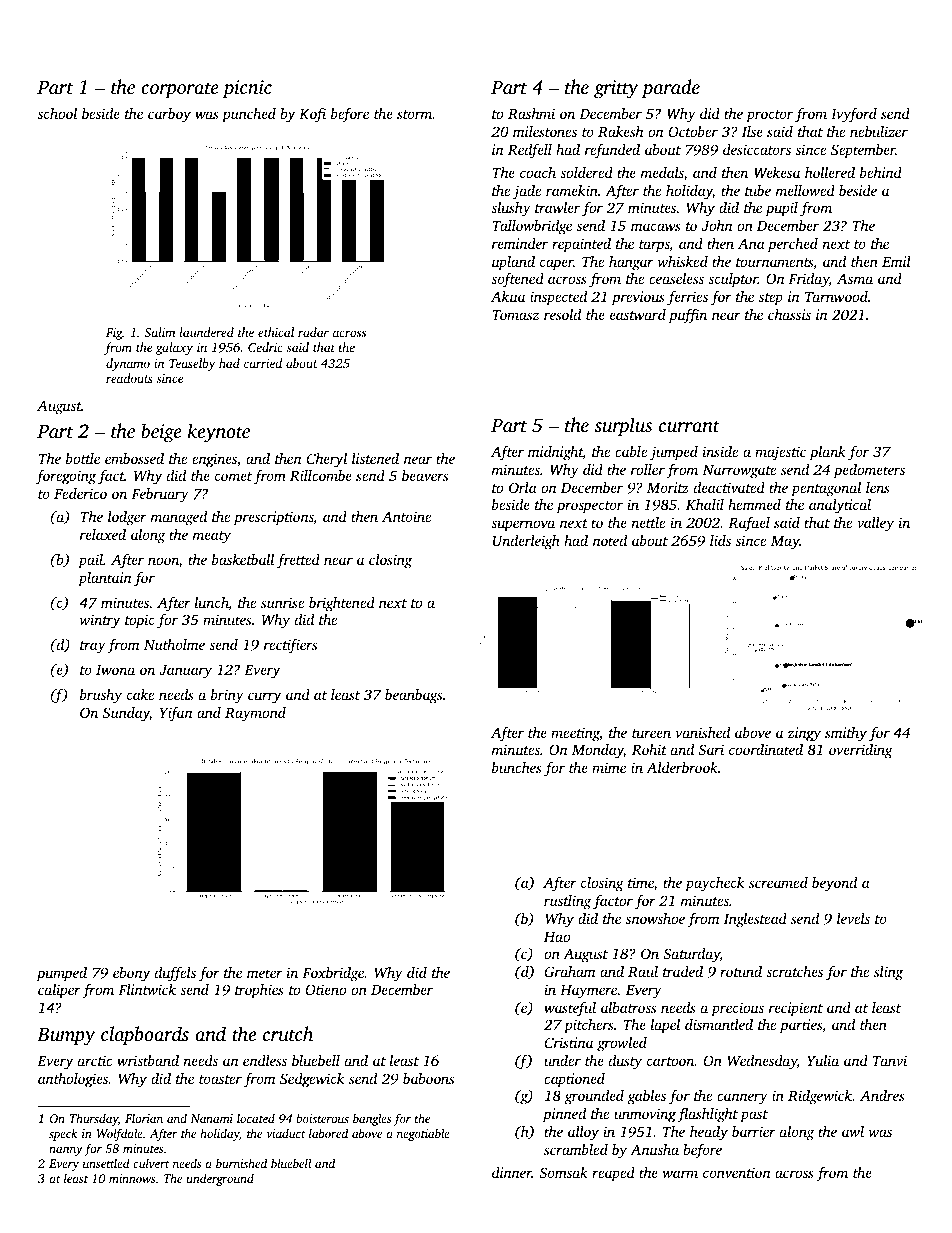 The image size is (952, 1233). What do you see at coordinates (717, 225) in the document?
I see `John` at bounding box center [717, 225].
